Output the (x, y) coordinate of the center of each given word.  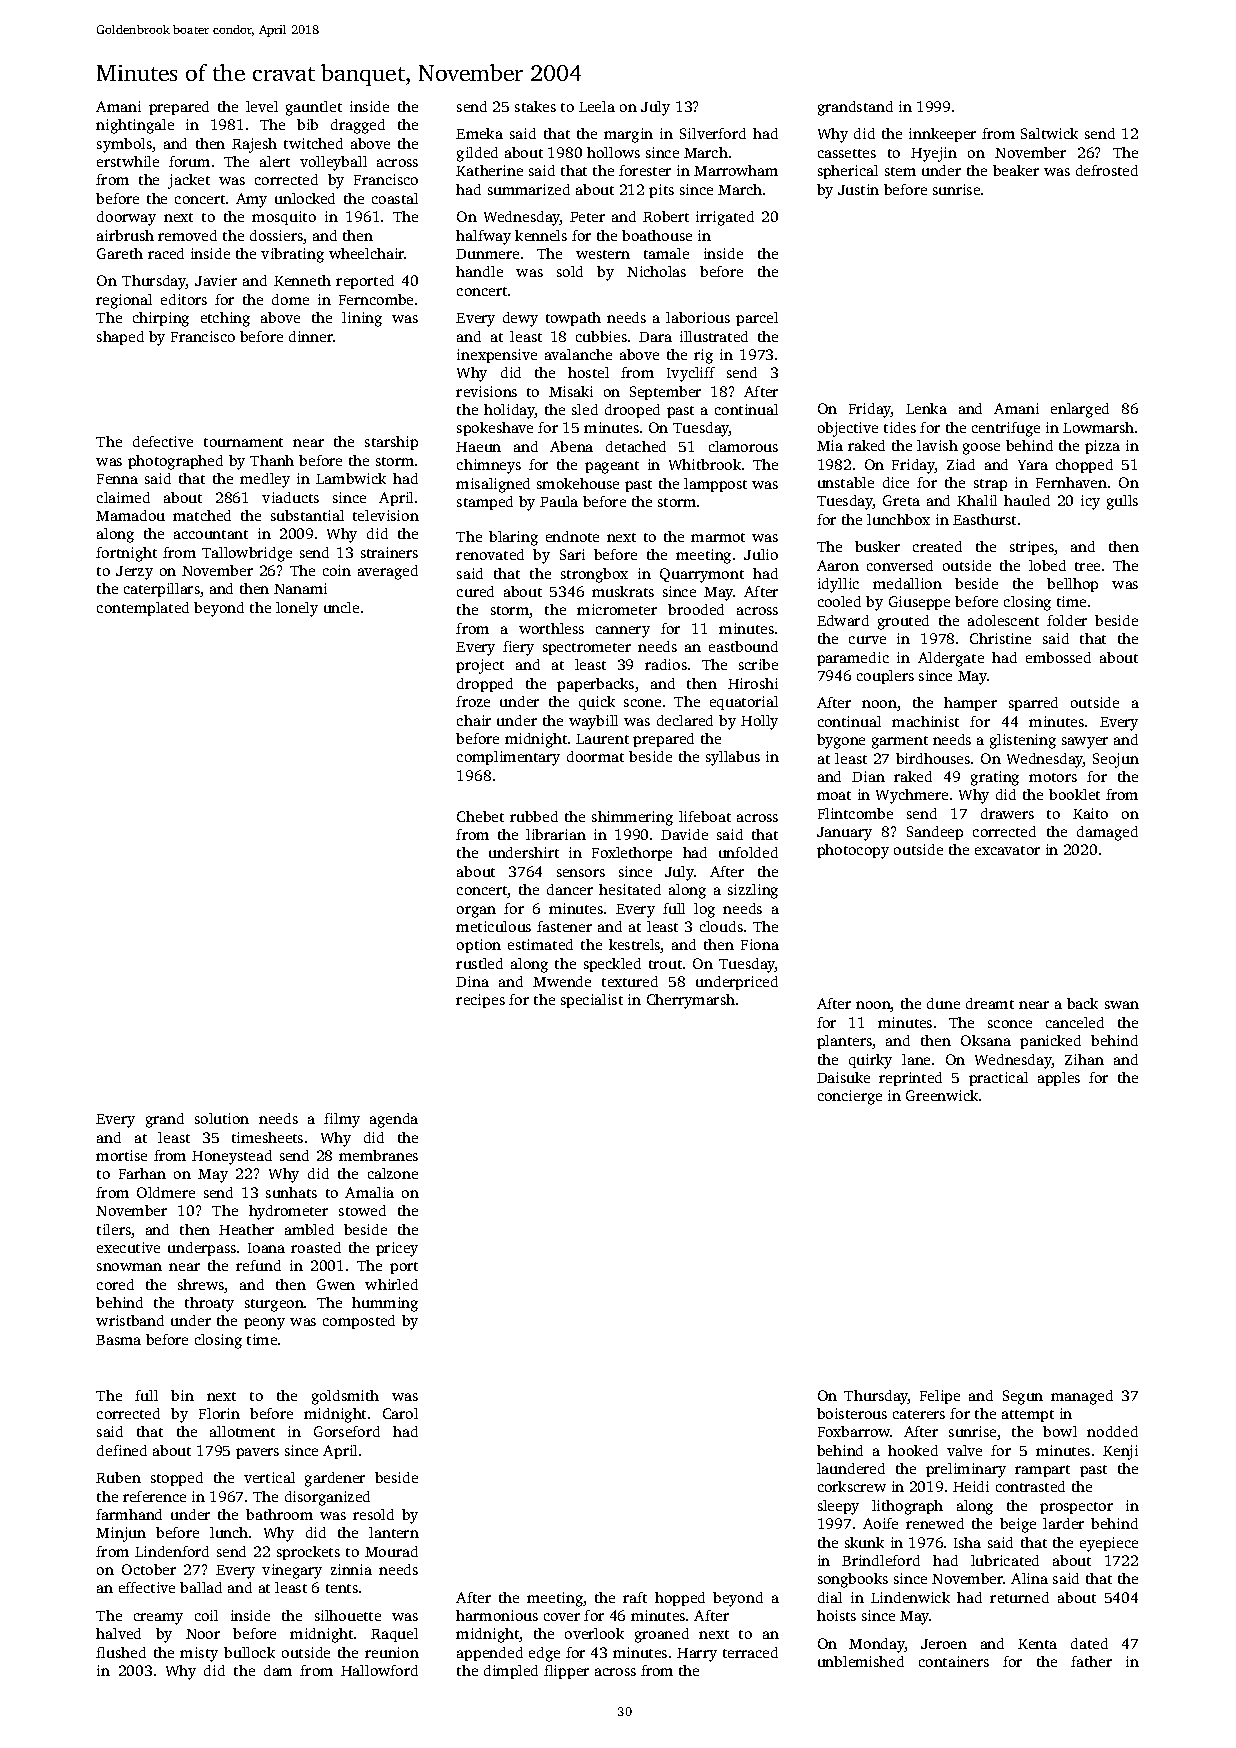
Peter (587, 217)
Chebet (480, 816)
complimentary (508, 758)
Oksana (986, 1040)
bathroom (279, 1514)
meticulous (493, 926)
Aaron (838, 565)
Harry (697, 1655)
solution (222, 1118)
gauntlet (314, 108)
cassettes (847, 153)
